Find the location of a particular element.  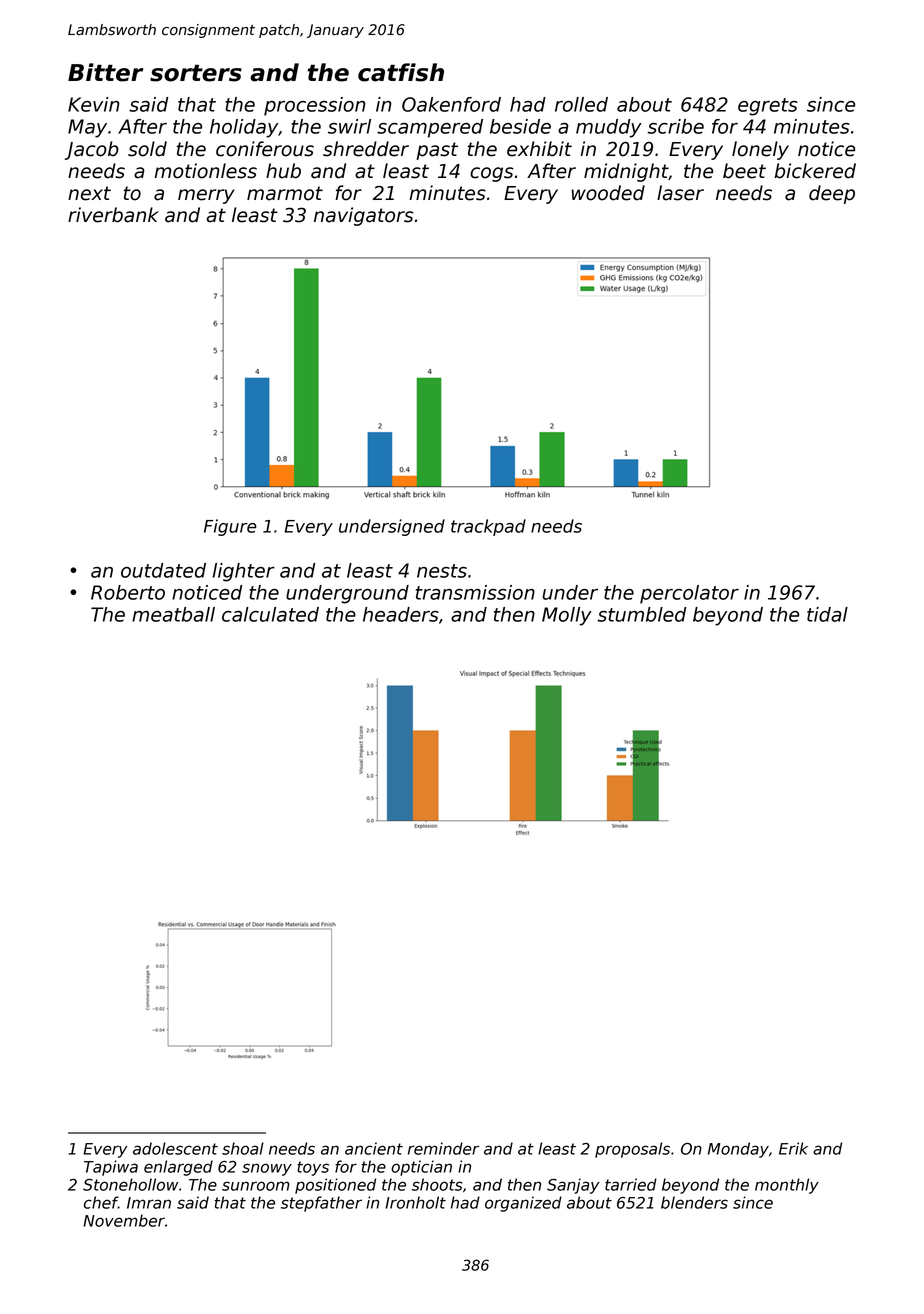

Ironholt is located at coordinates (415, 1202).
